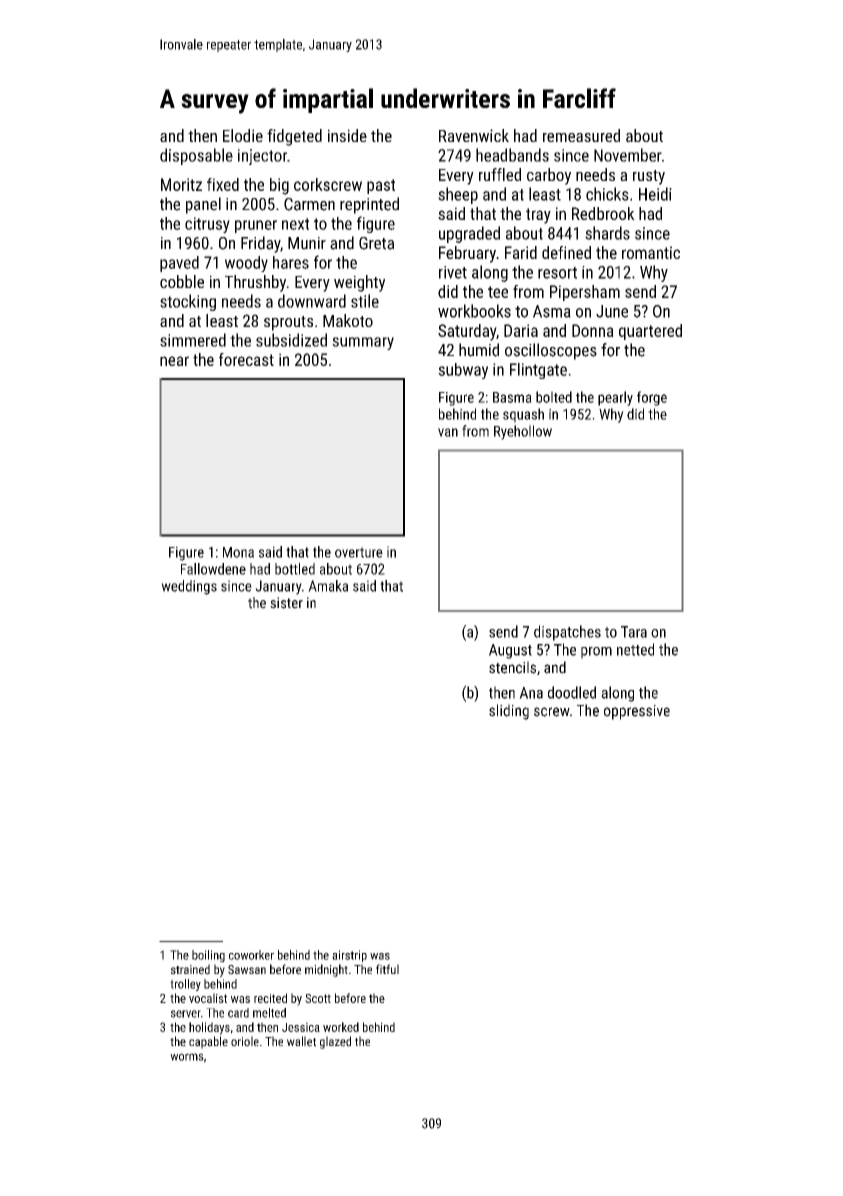 This image has width=843, height=1196. I want to click on worked, so click(341, 1027).
